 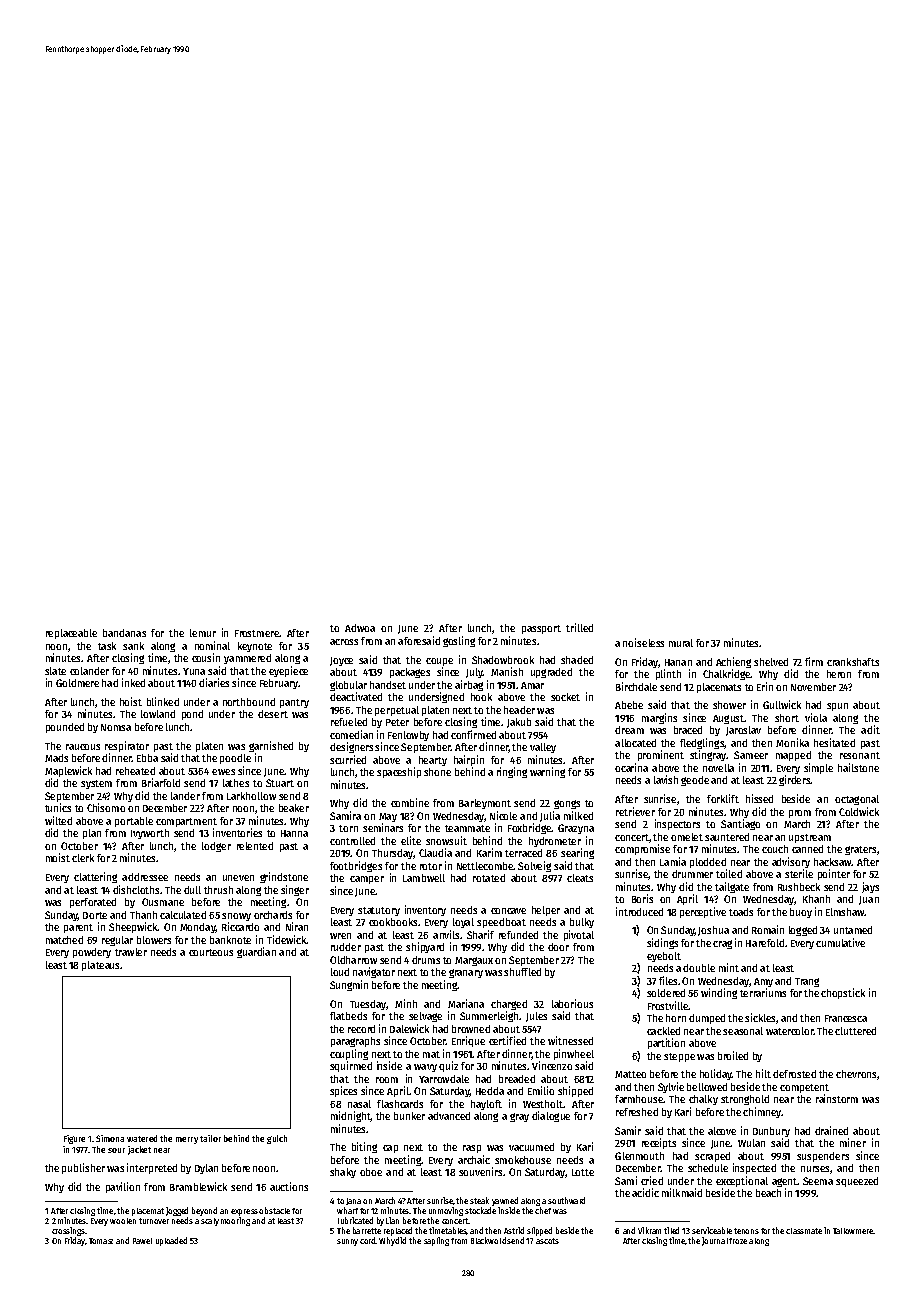 I want to click on passport, so click(x=541, y=629).
